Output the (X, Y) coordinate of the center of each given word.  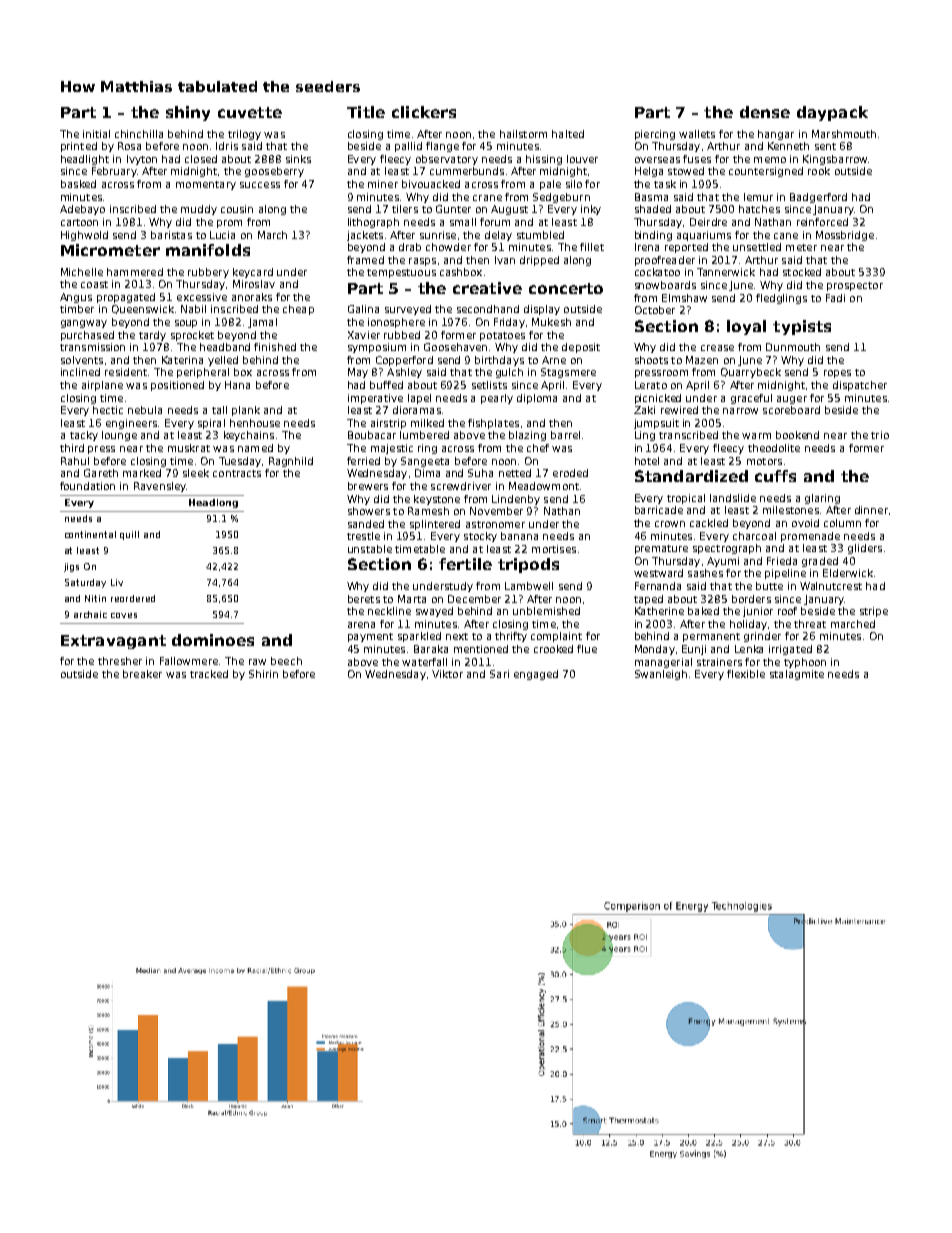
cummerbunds (467, 171)
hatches (759, 209)
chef (538, 448)
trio (880, 435)
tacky (84, 436)
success (260, 185)
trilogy (244, 135)
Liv (117, 582)
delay (498, 236)
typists (802, 327)
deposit (581, 348)
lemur (758, 197)
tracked (209, 674)
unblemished (546, 611)
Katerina (182, 360)
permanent (711, 637)
